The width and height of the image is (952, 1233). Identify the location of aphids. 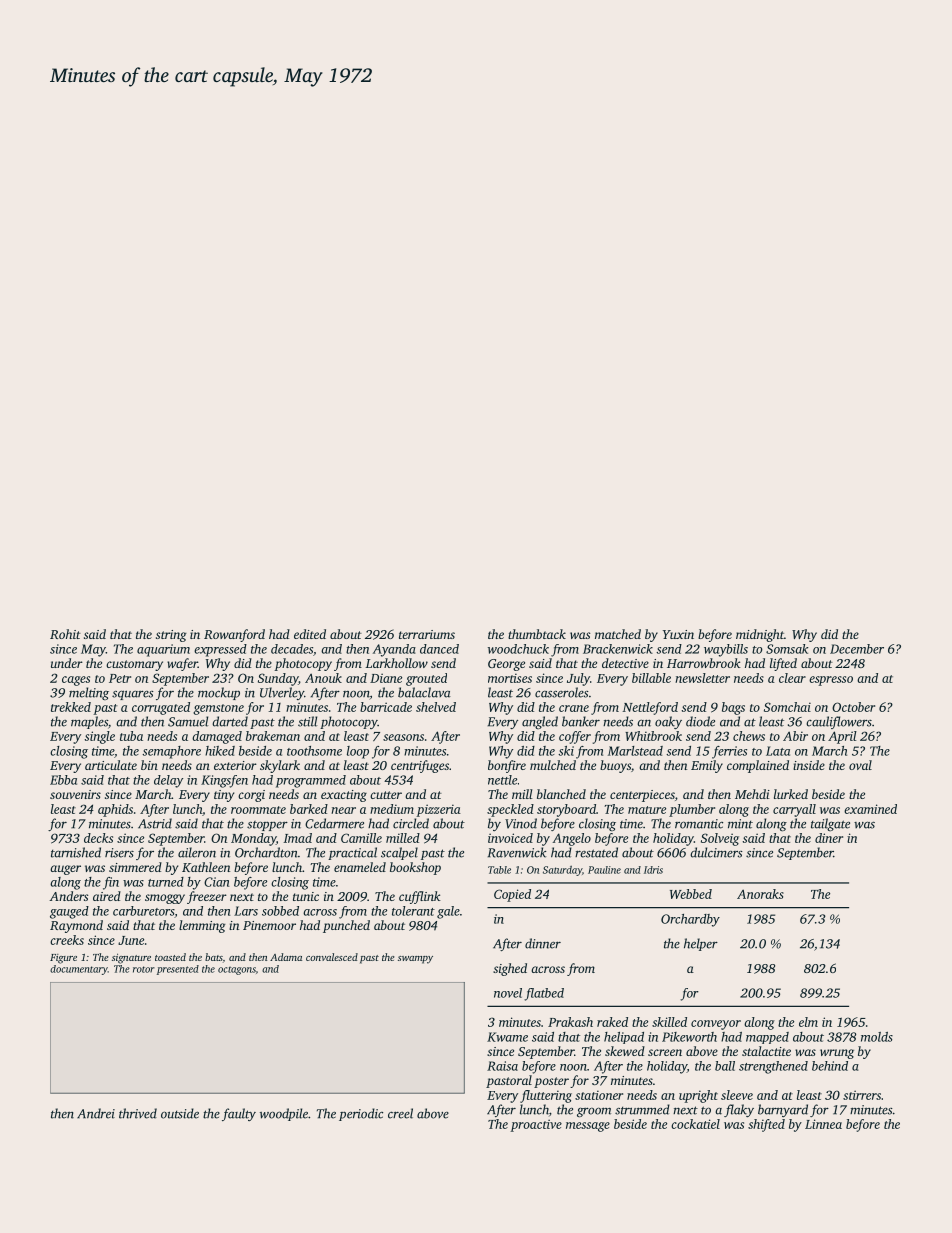
(115, 810).
